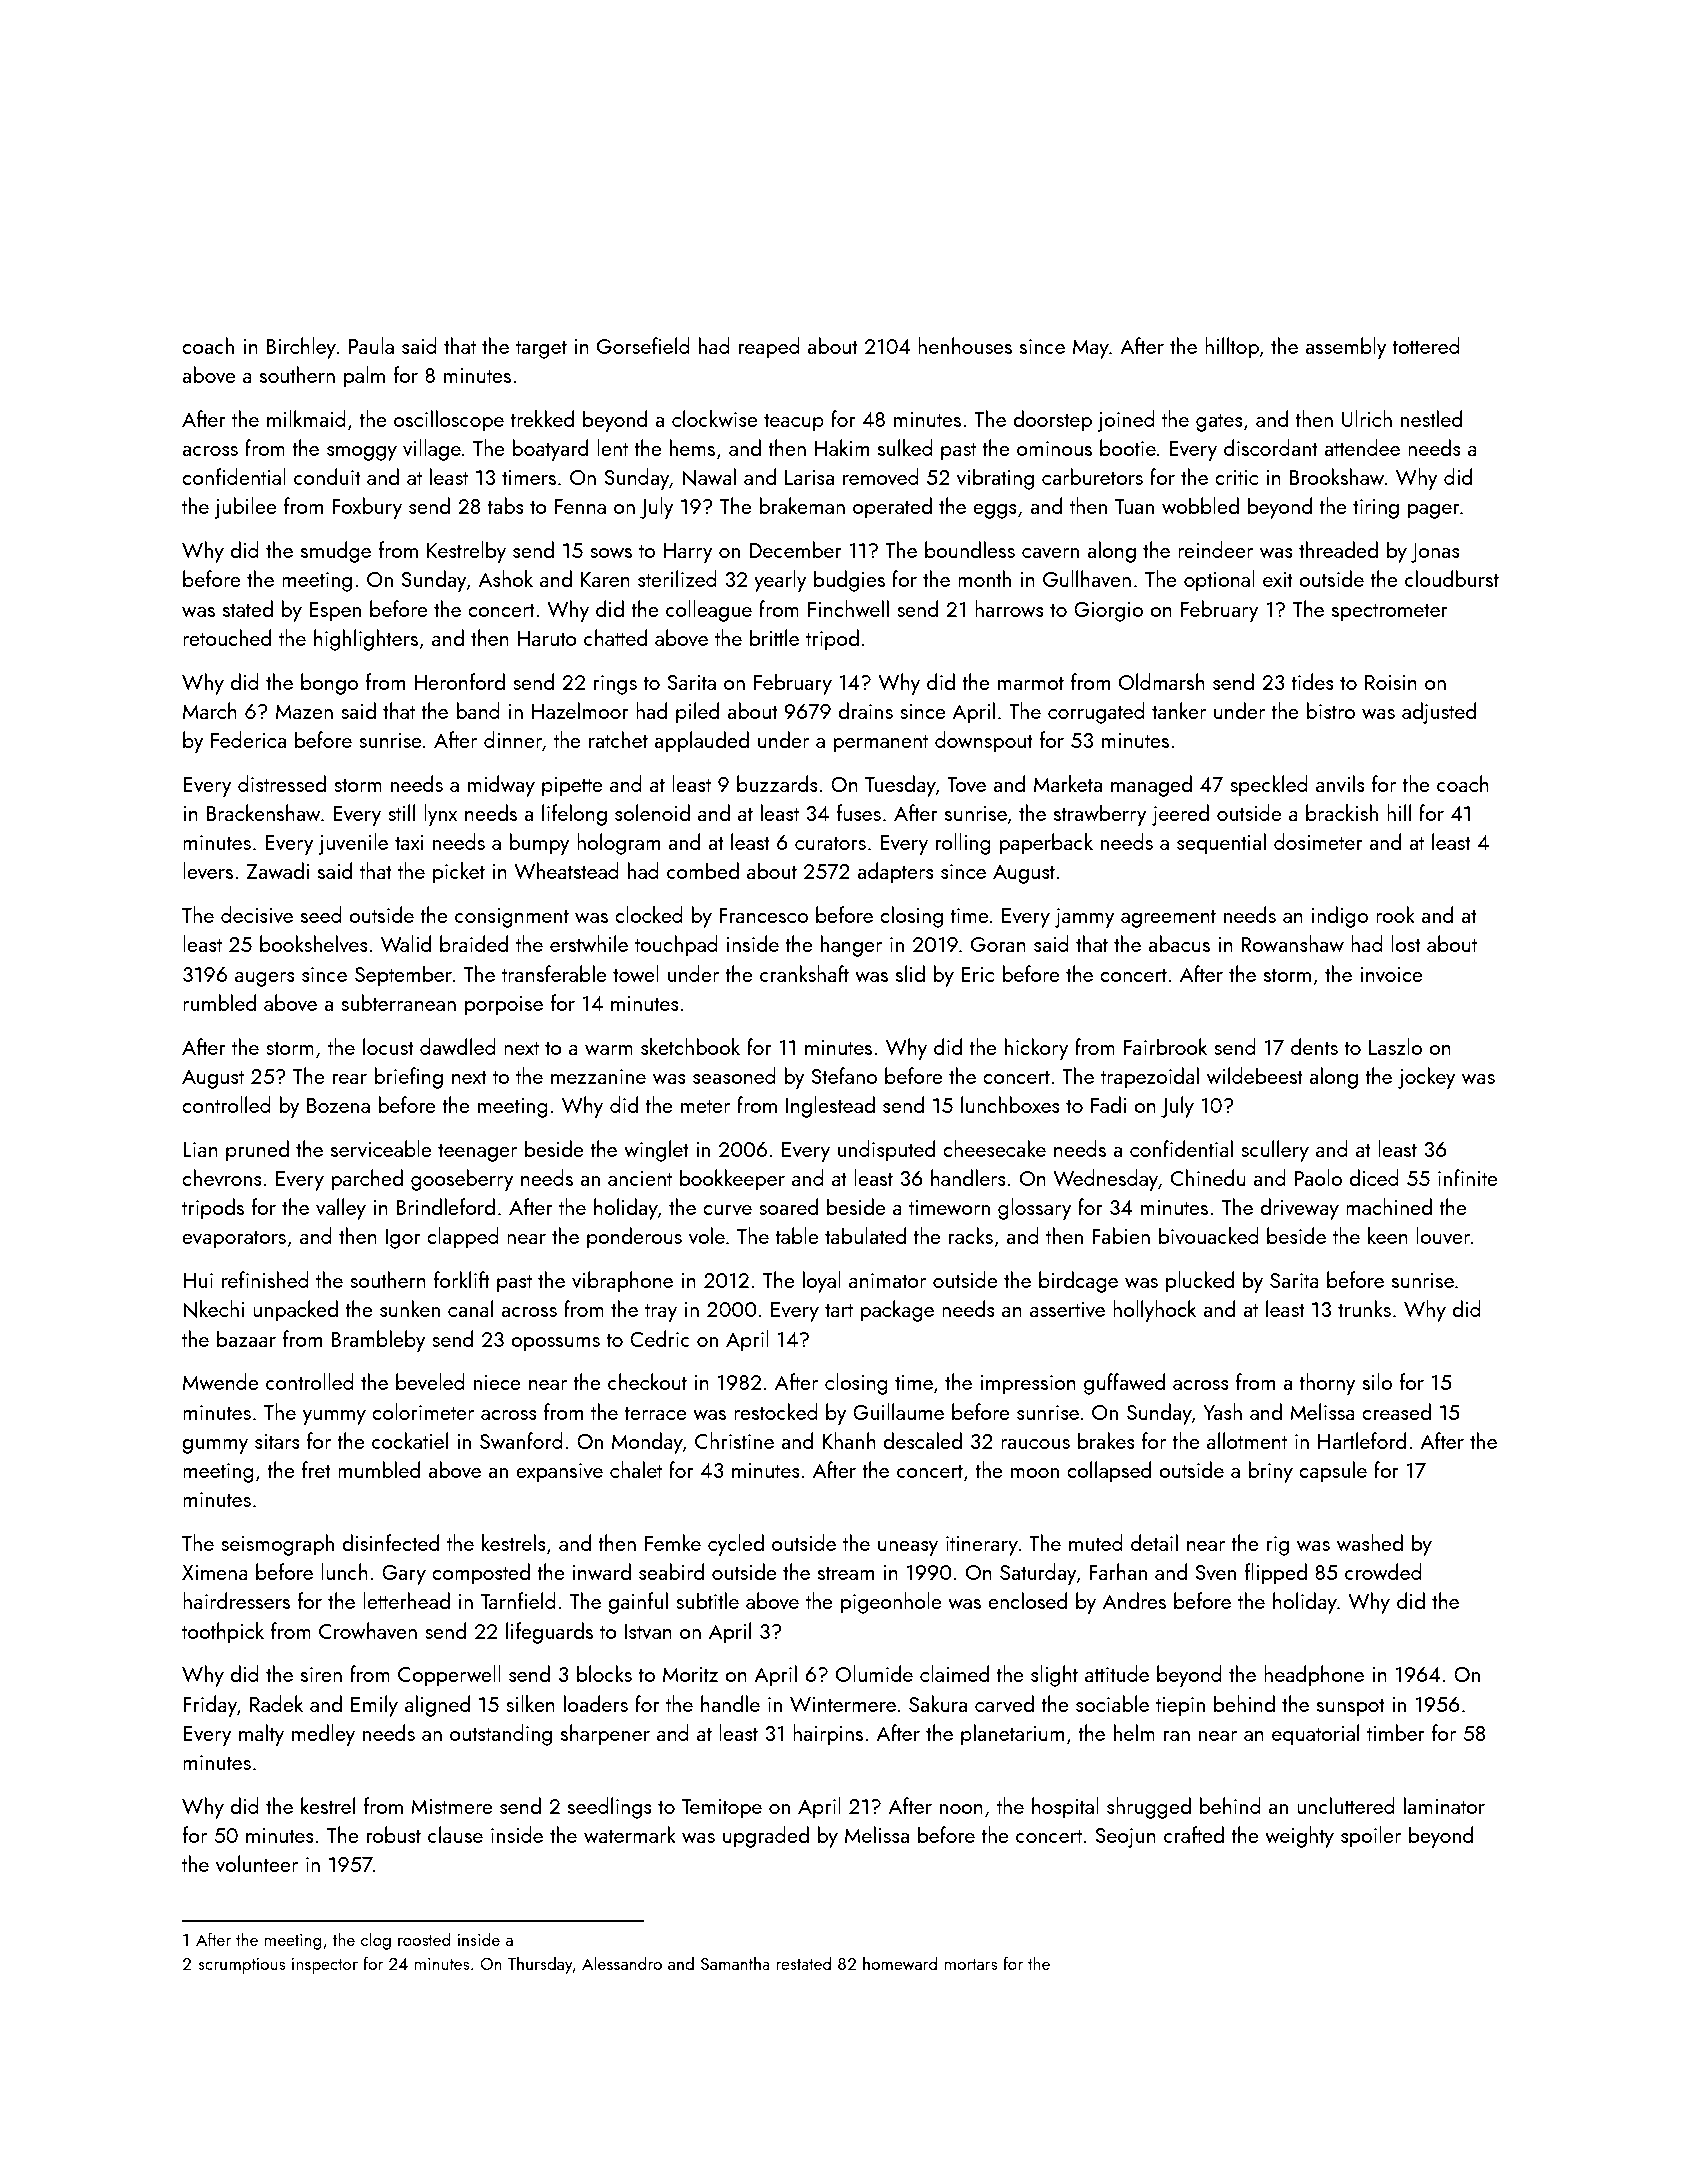 Image resolution: width=1683 pixels, height=2178 pixels. What do you see at coordinates (1035, 1473) in the image?
I see `moon` at bounding box center [1035, 1473].
